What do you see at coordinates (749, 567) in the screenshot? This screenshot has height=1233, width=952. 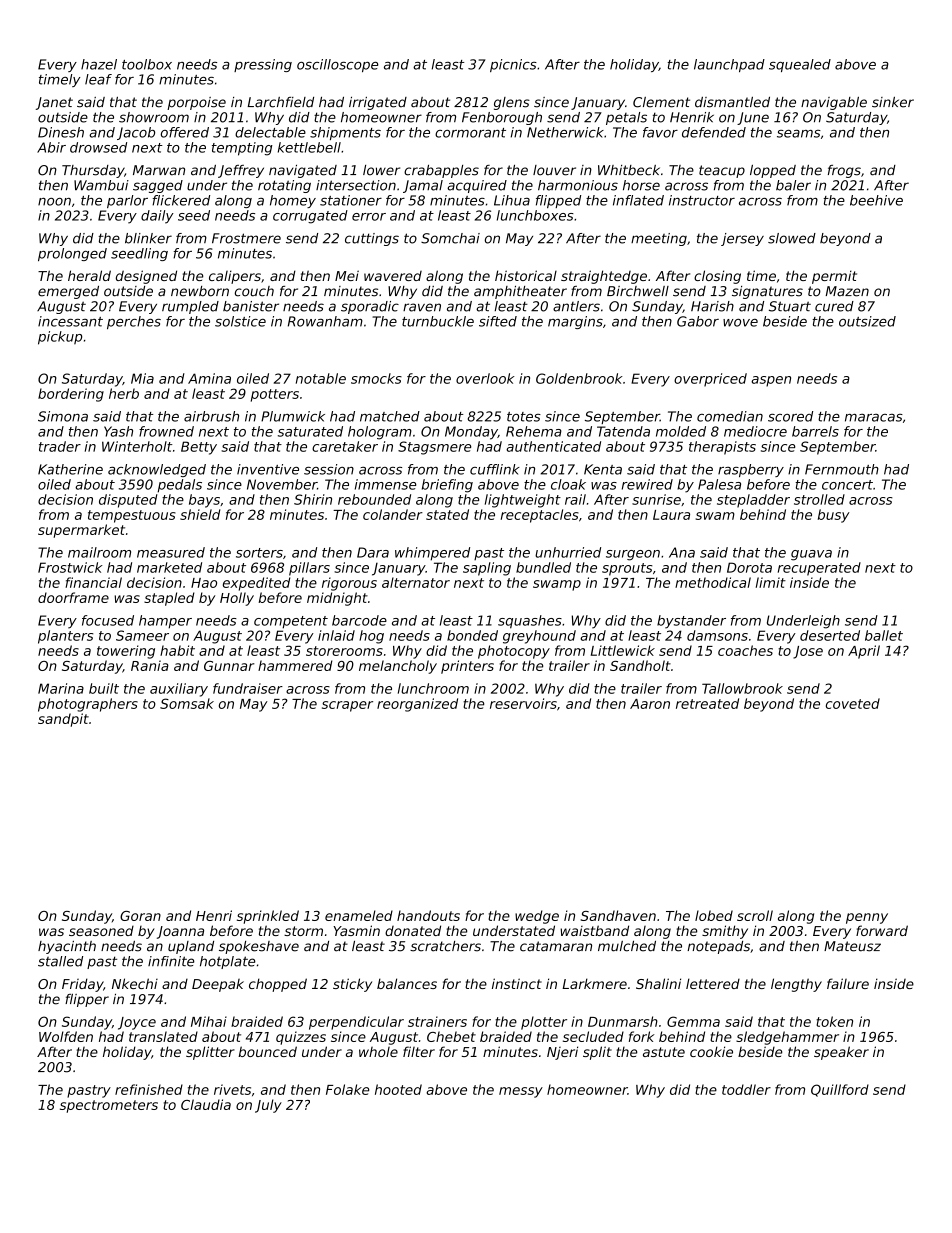 I see `Dorota` at bounding box center [749, 567].
